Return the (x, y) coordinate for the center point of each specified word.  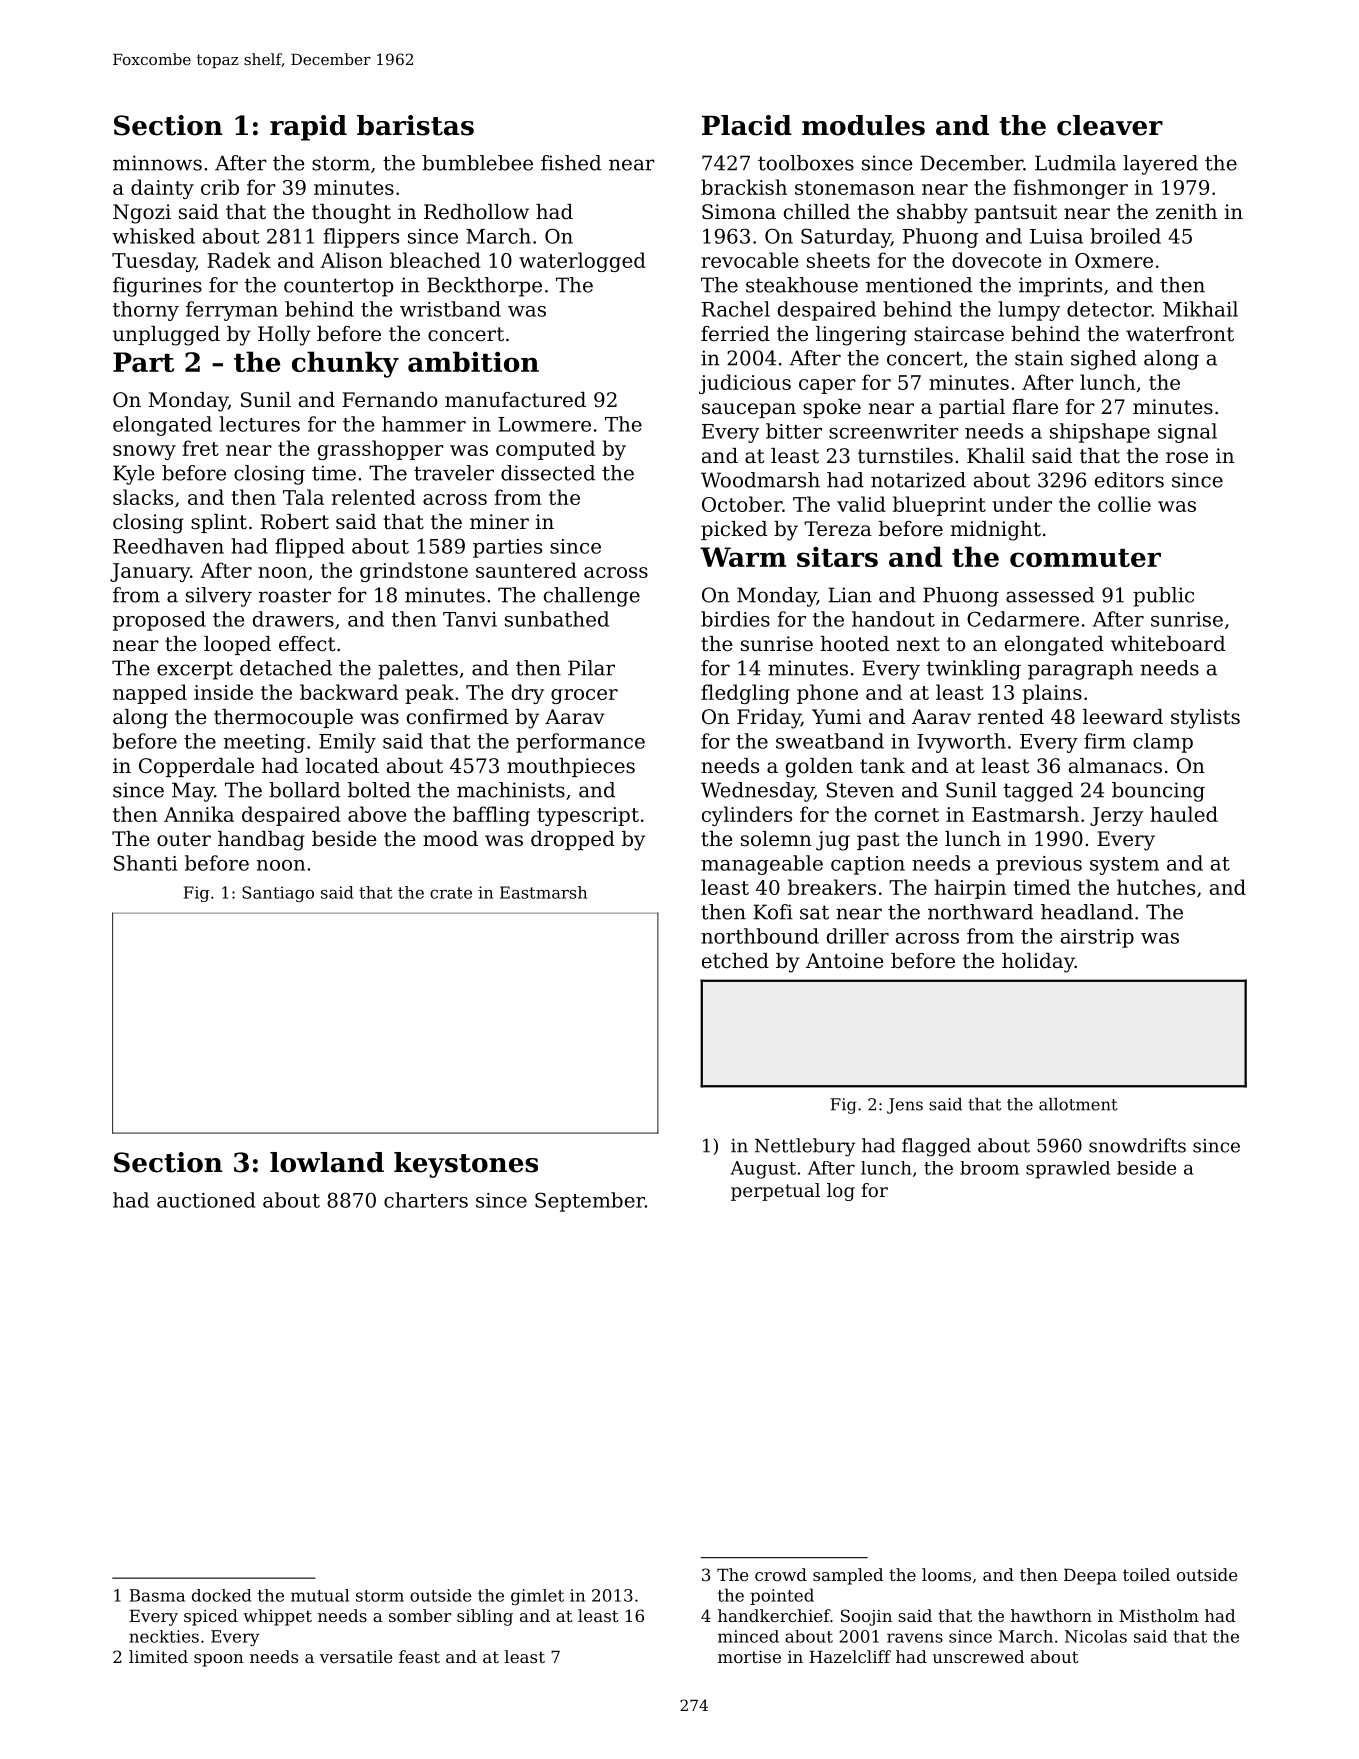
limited (158, 1656)
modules (863, 125)
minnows (157, 163)
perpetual (775, 1192)
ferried (735, 334)
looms (946, 1574)
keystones (466, 1165)
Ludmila (1075, 163)
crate (451, 893)
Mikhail (1200, 309)
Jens (905, 1106)
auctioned (206, 1200)
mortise (749, 1656)
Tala (303, 497)
